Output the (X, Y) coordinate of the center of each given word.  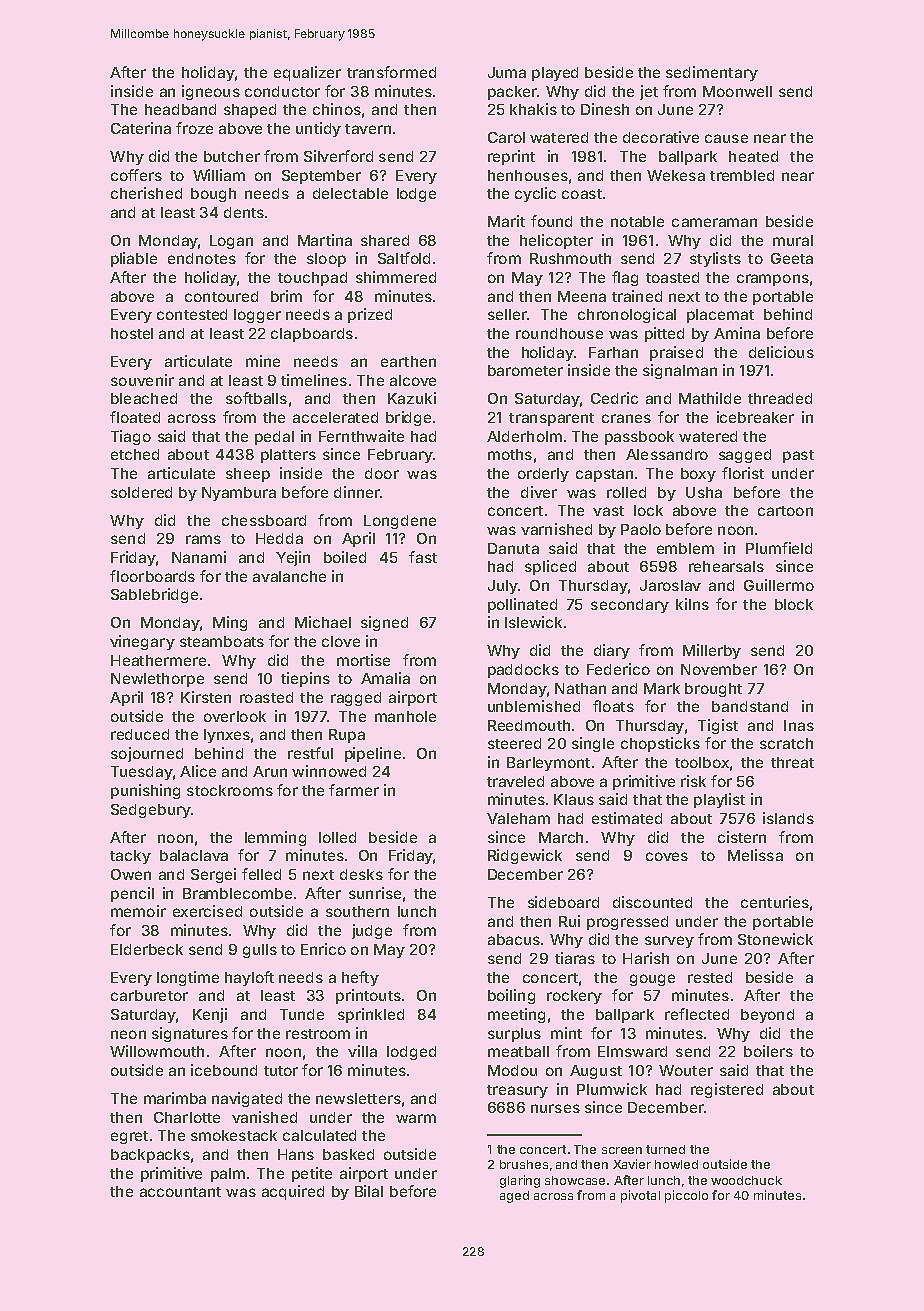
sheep (248, 475)
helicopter (556, 241)
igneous (211, 92)
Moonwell (737, 91)
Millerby (712, 651)
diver (539, 492)
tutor (281, 1071)
